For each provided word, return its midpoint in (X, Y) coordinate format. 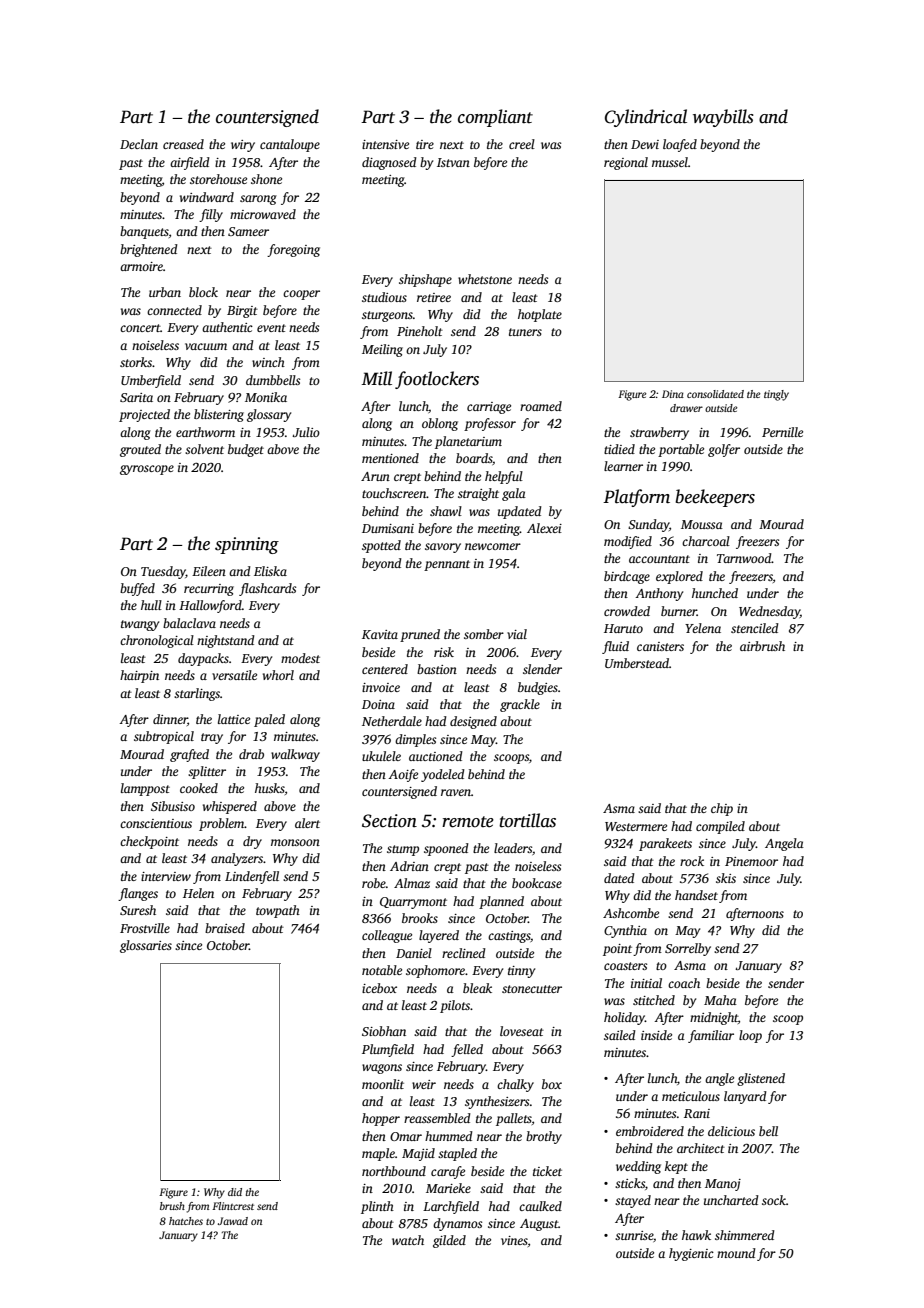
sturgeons (387, 316)
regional (626, 163)
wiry (243, 146)
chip (722, 809)
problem (222, 824)
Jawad (233, 1221)
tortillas (527, 820)
